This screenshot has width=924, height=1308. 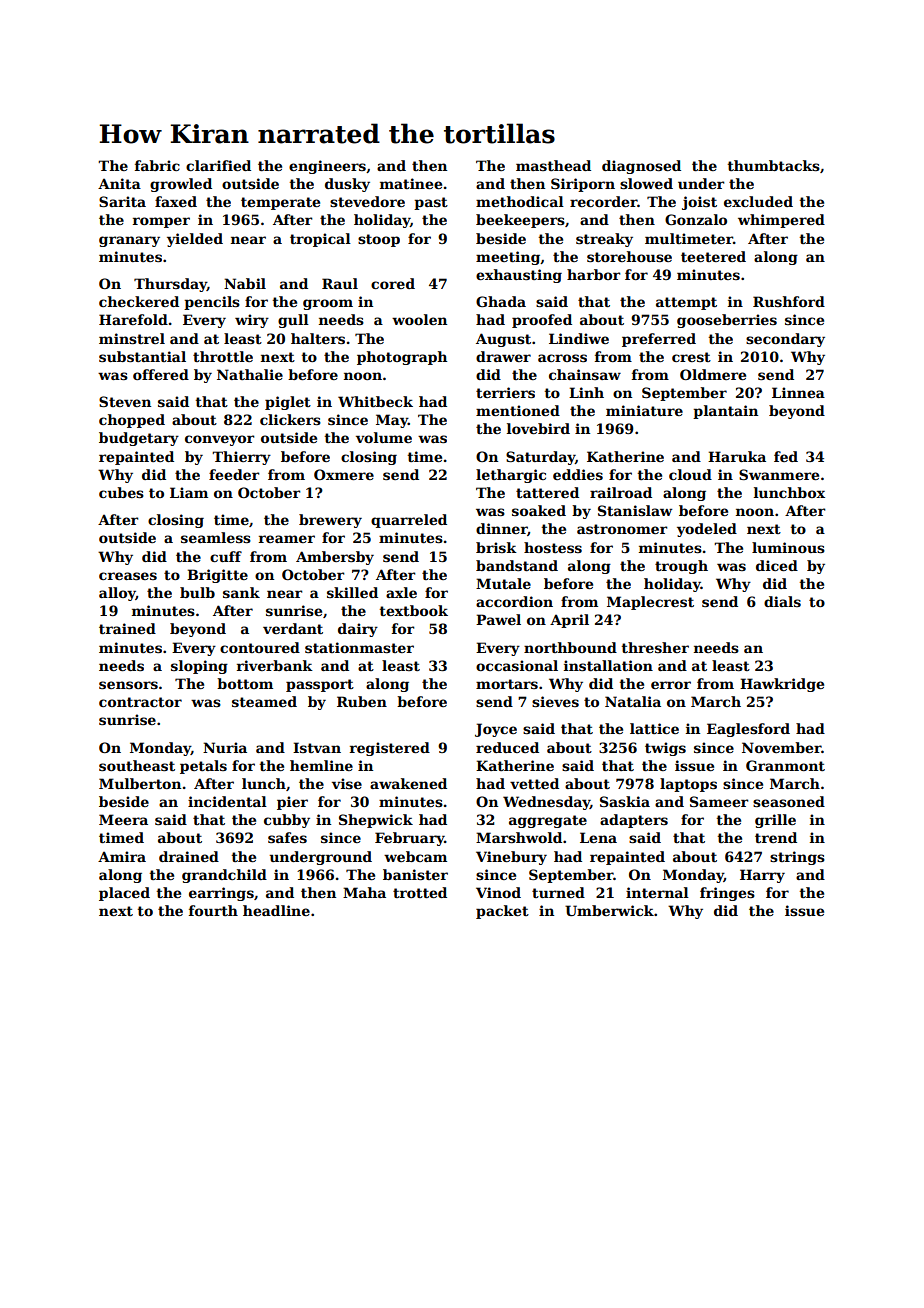 I want to click on recorder, so click(x=603, y=201).
